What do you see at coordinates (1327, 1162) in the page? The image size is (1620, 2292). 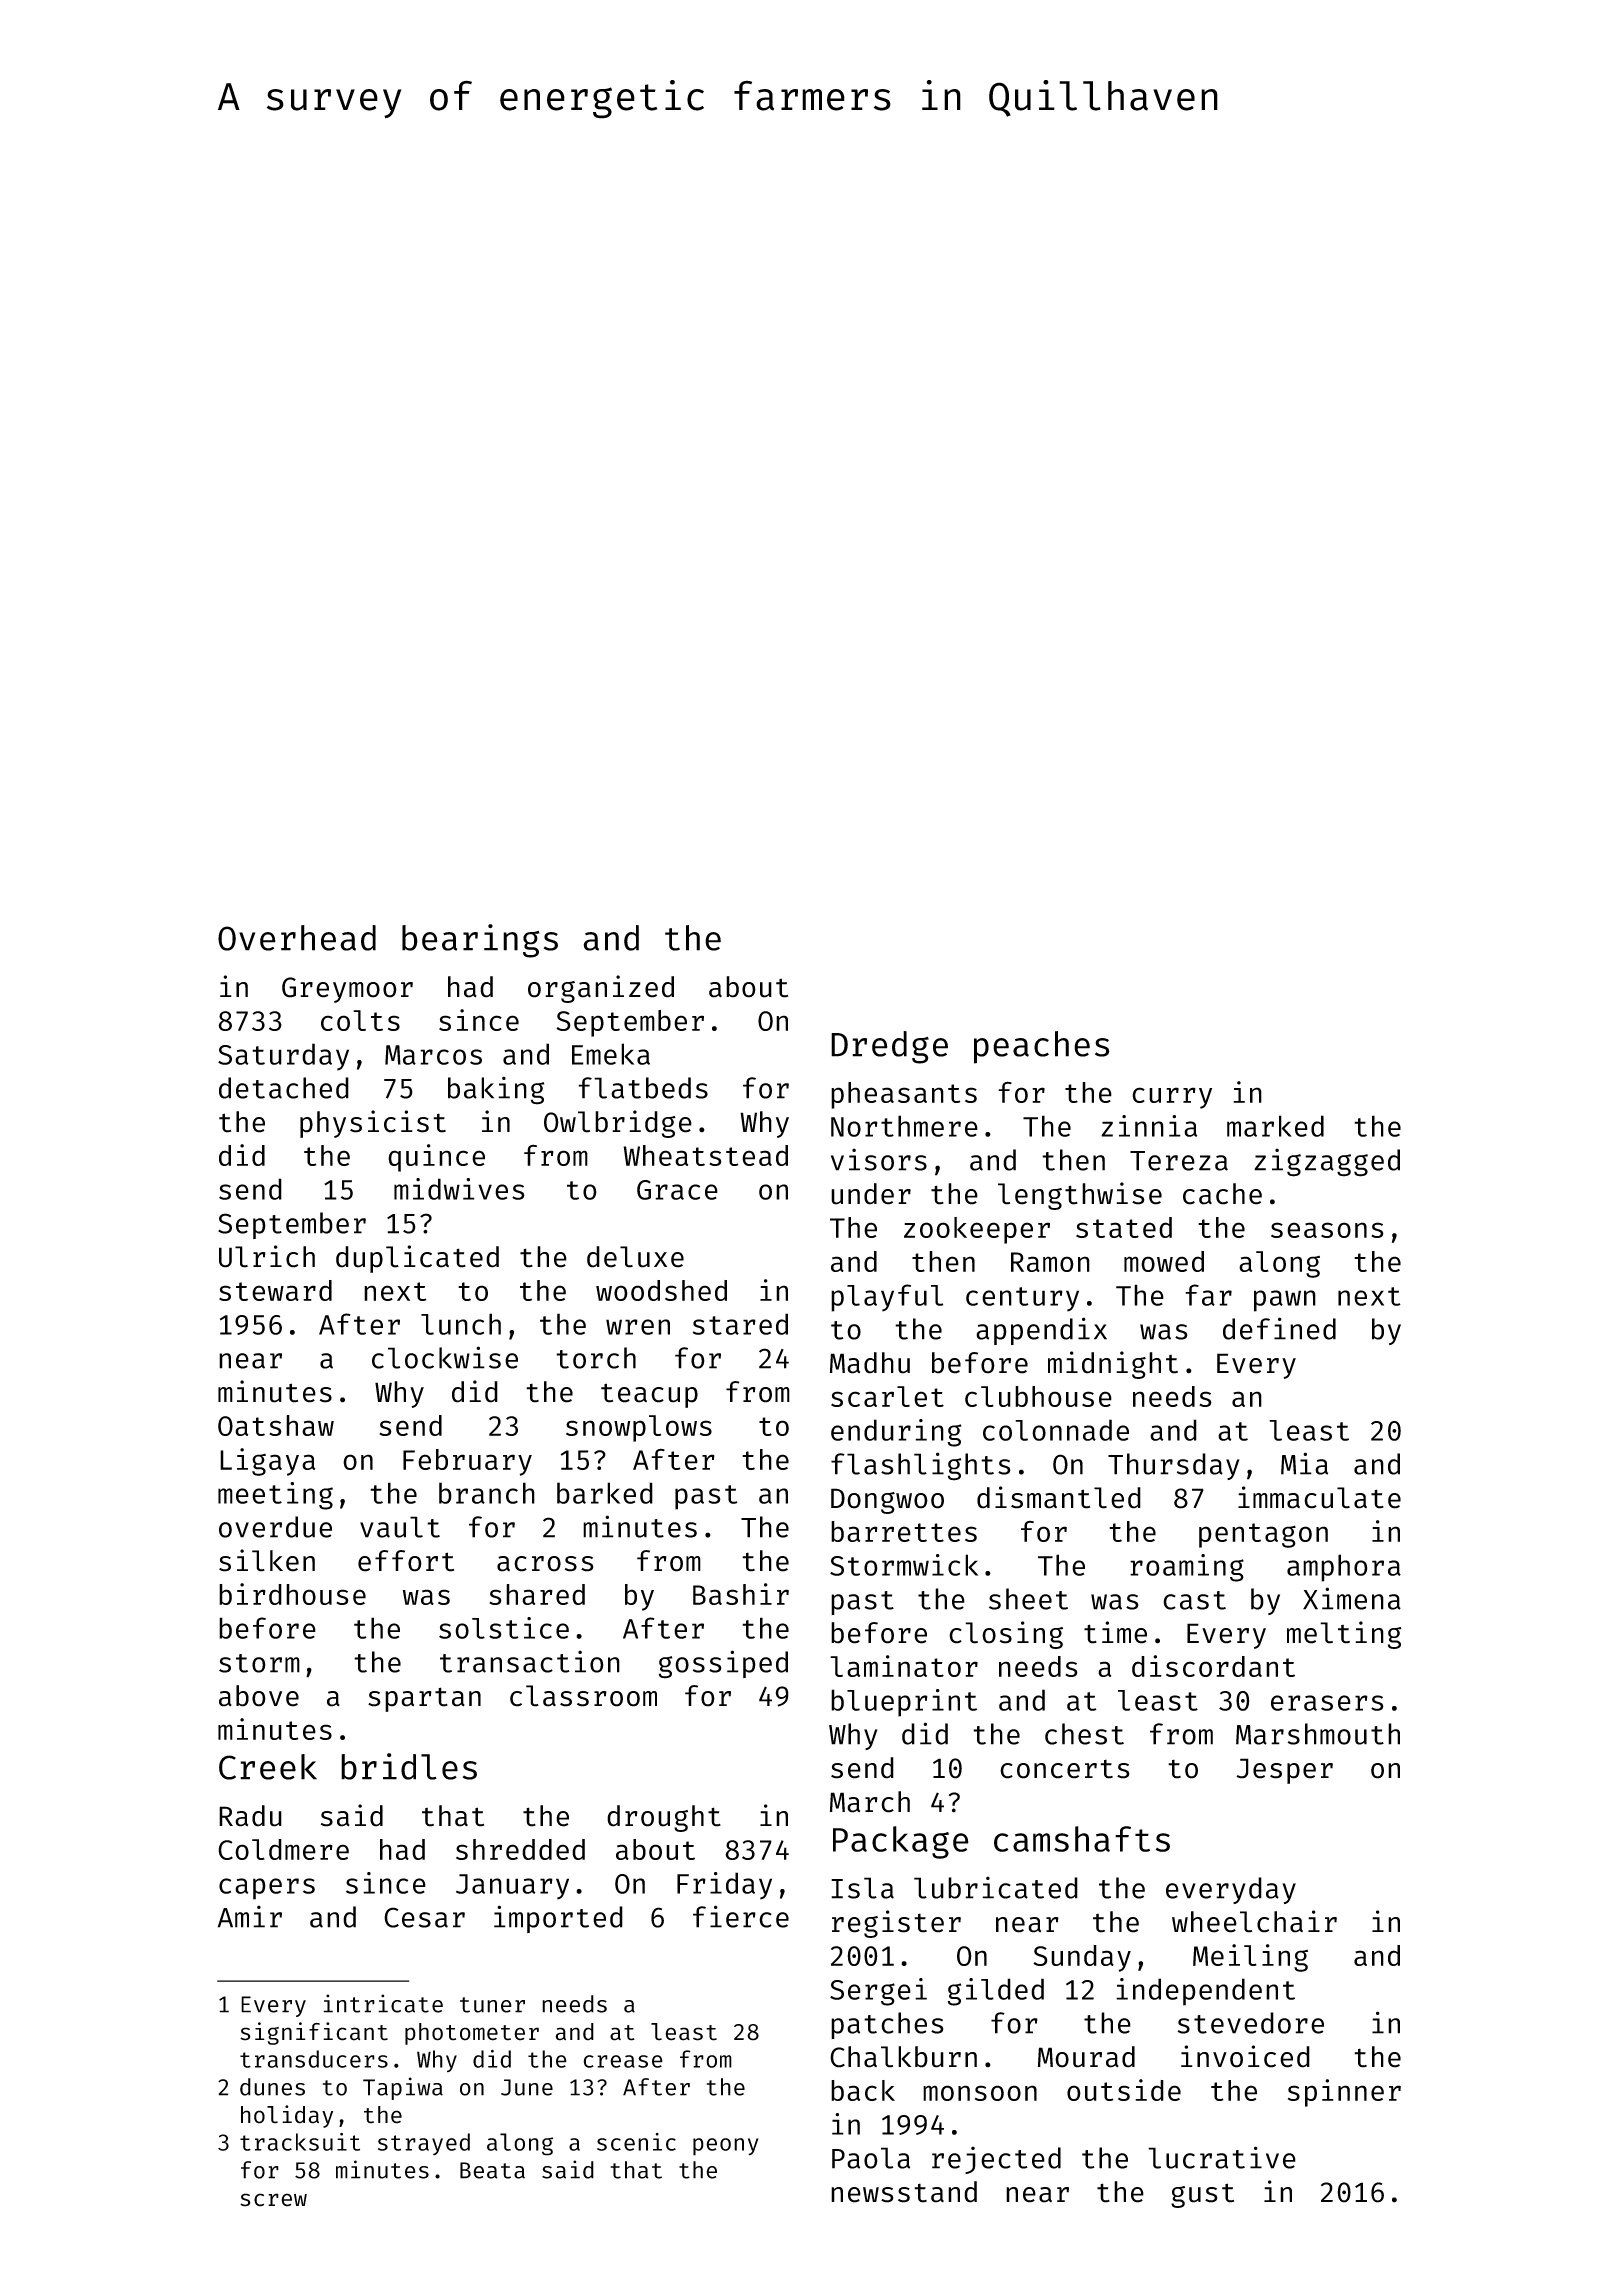 I see `zigzagged` at bounding box center [1327, 1162].
